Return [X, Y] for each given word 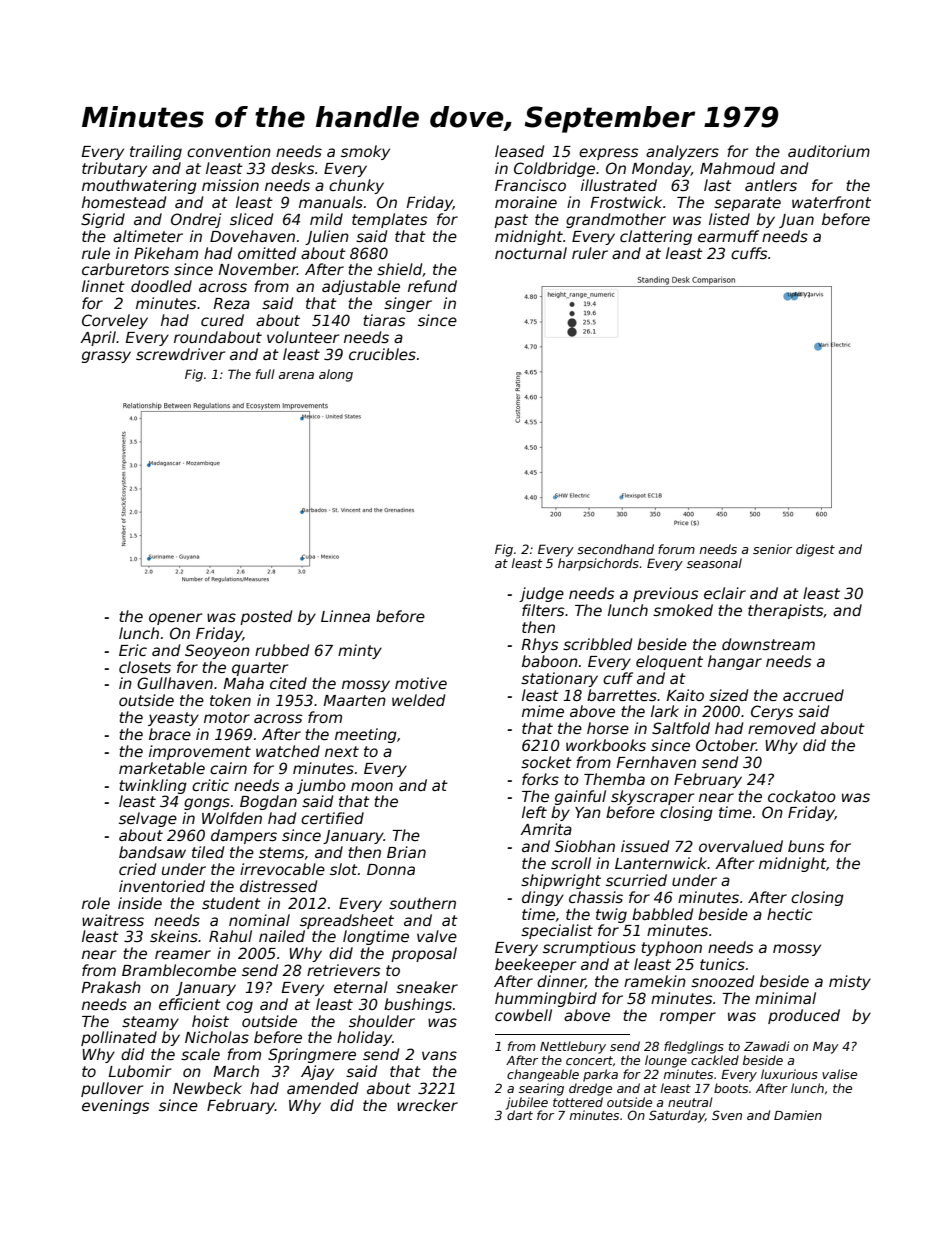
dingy [543, 898]
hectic [790, 914]
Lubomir [139, 1071]
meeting [366, 735]
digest [815, 550]
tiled [208, 852]
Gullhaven [175, 683]
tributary [114, 169]
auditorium [829, 151]
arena [296, 375]
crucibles [382, 354]
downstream [768, 644]
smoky [365, 152]
